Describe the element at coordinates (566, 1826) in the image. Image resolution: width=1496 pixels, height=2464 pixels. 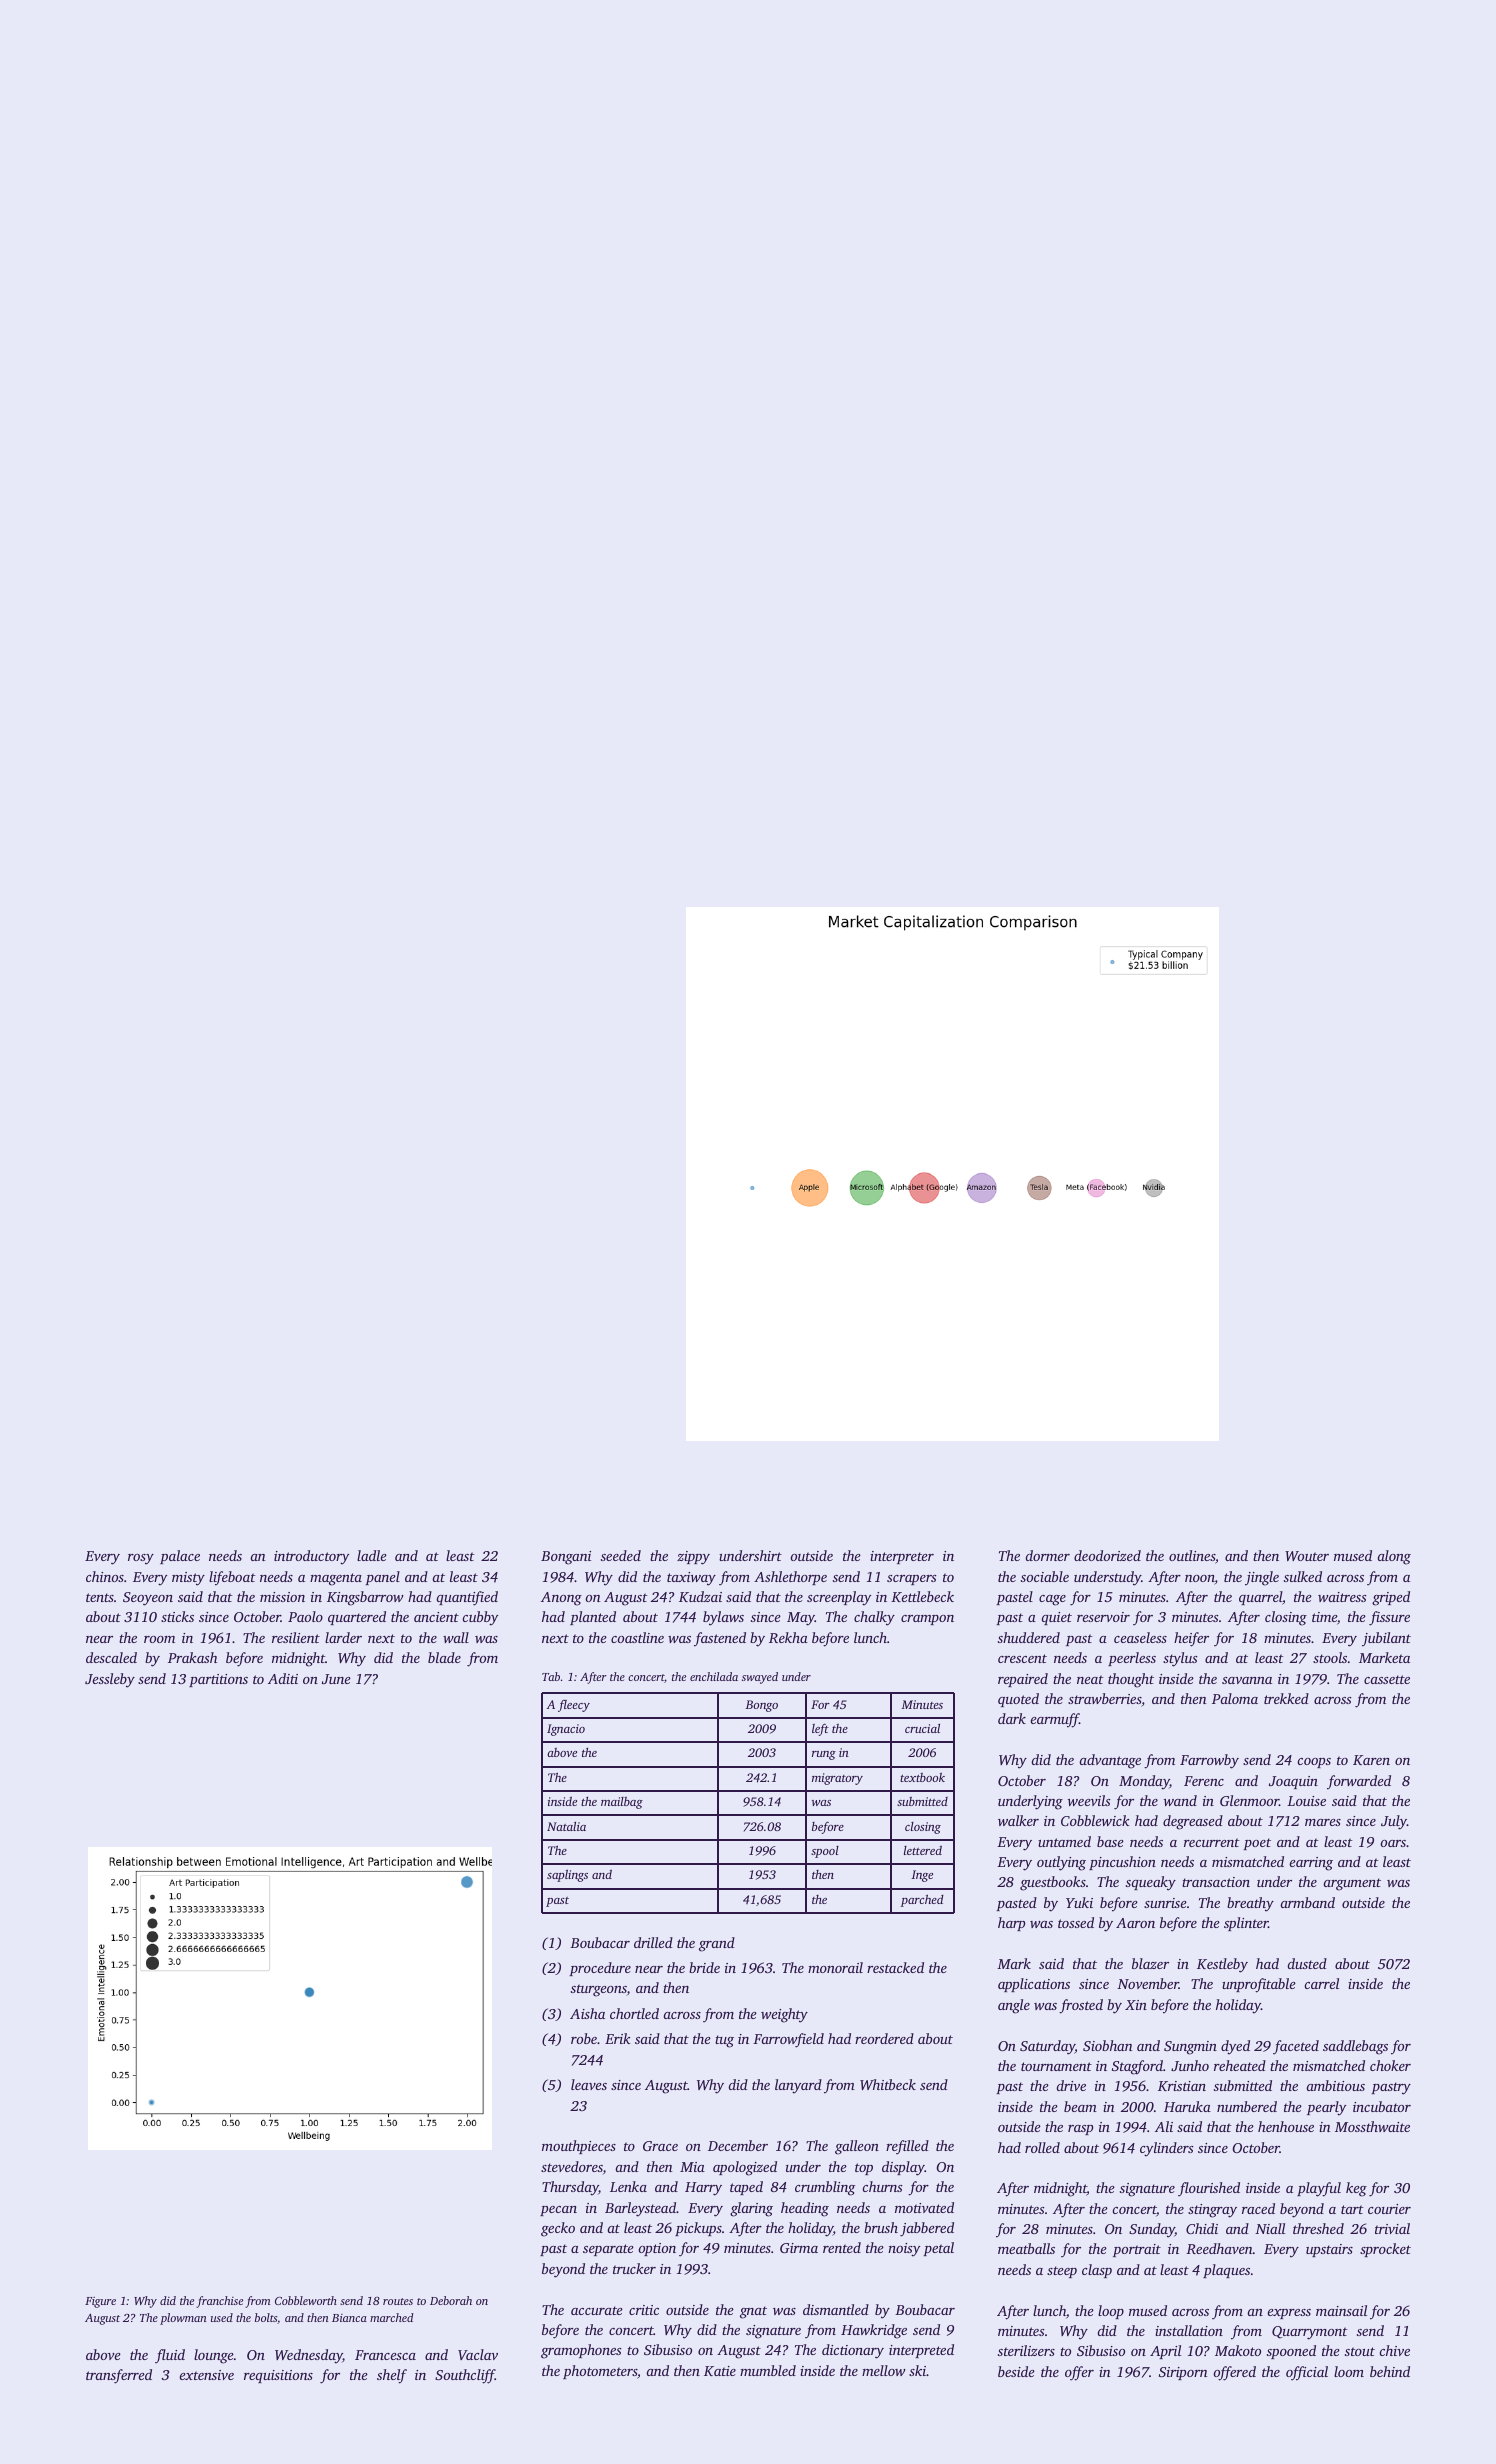
I see `Natalia` at that location.
